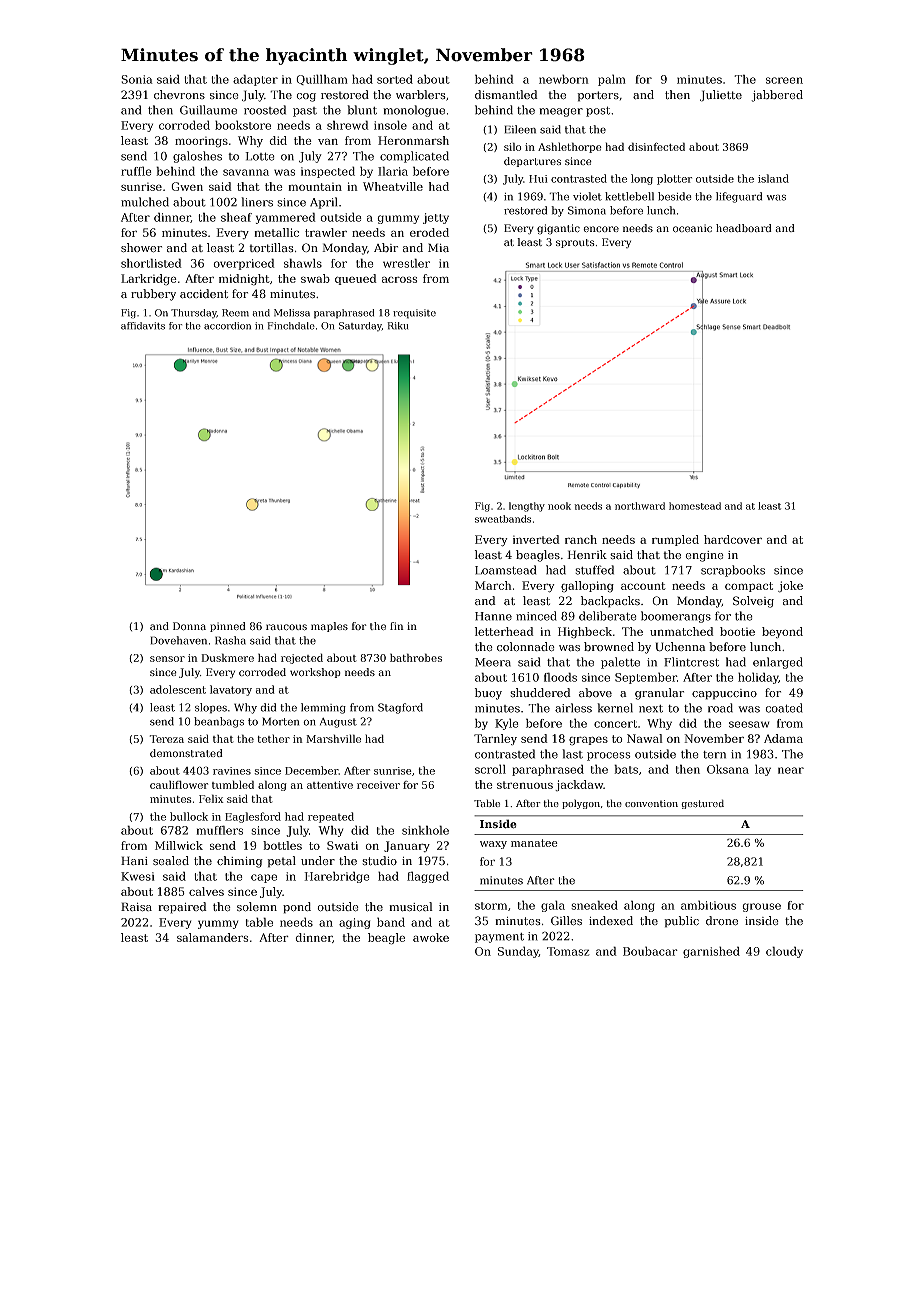  Describe the element at coordinates (228, 627) in the screenshot. I see `pinned` at that location.
